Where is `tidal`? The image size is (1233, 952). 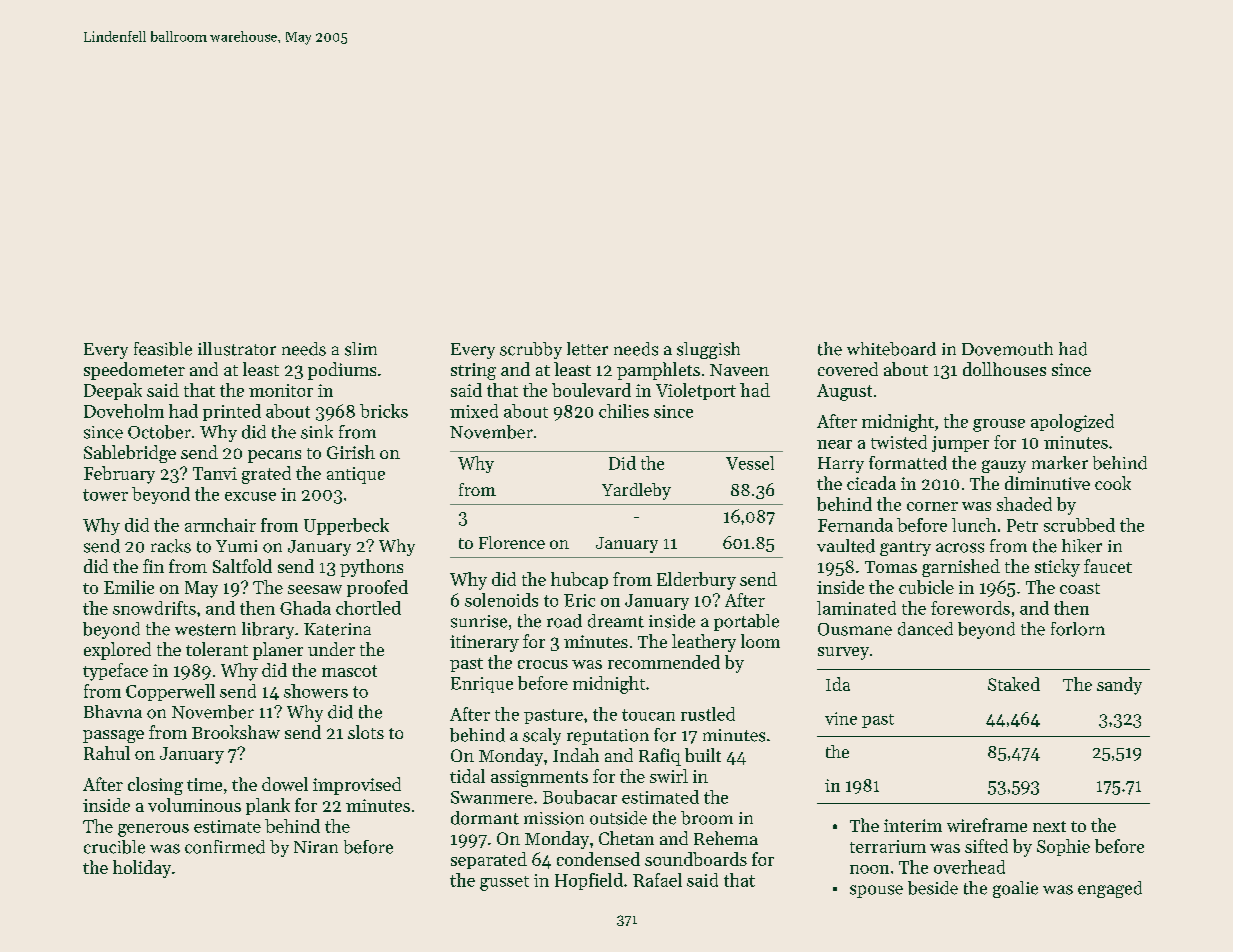
tidal is located at coordinates (467, 776).
